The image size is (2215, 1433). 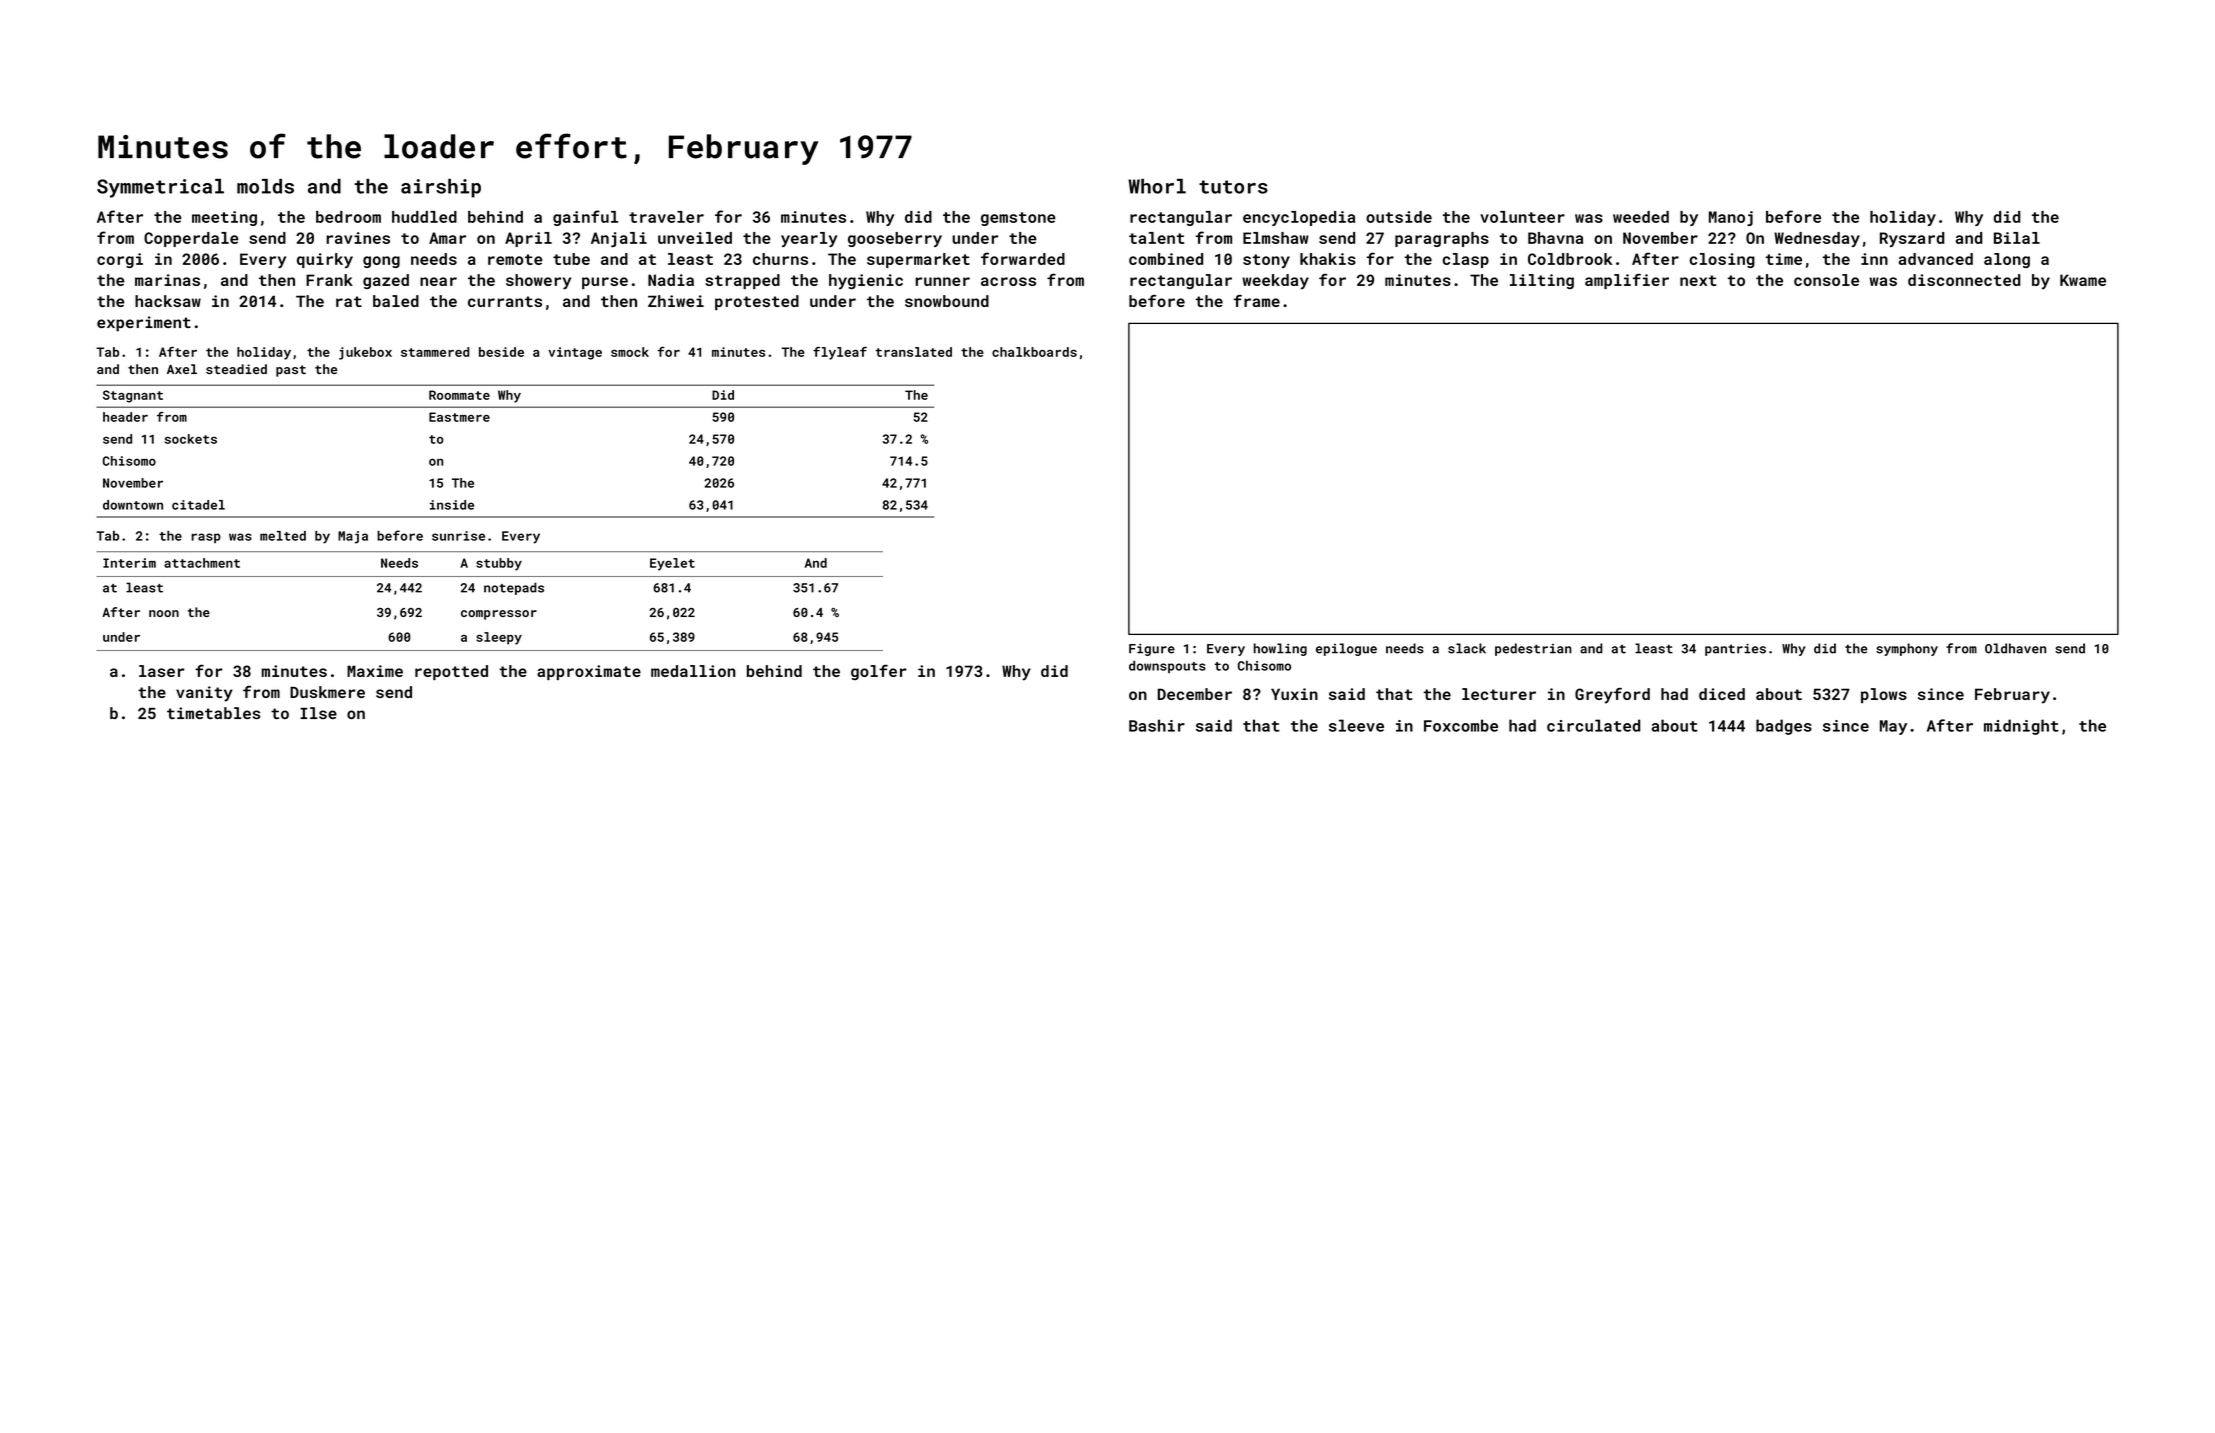 I want to click on Ilse, so click(x=318, y=713).
